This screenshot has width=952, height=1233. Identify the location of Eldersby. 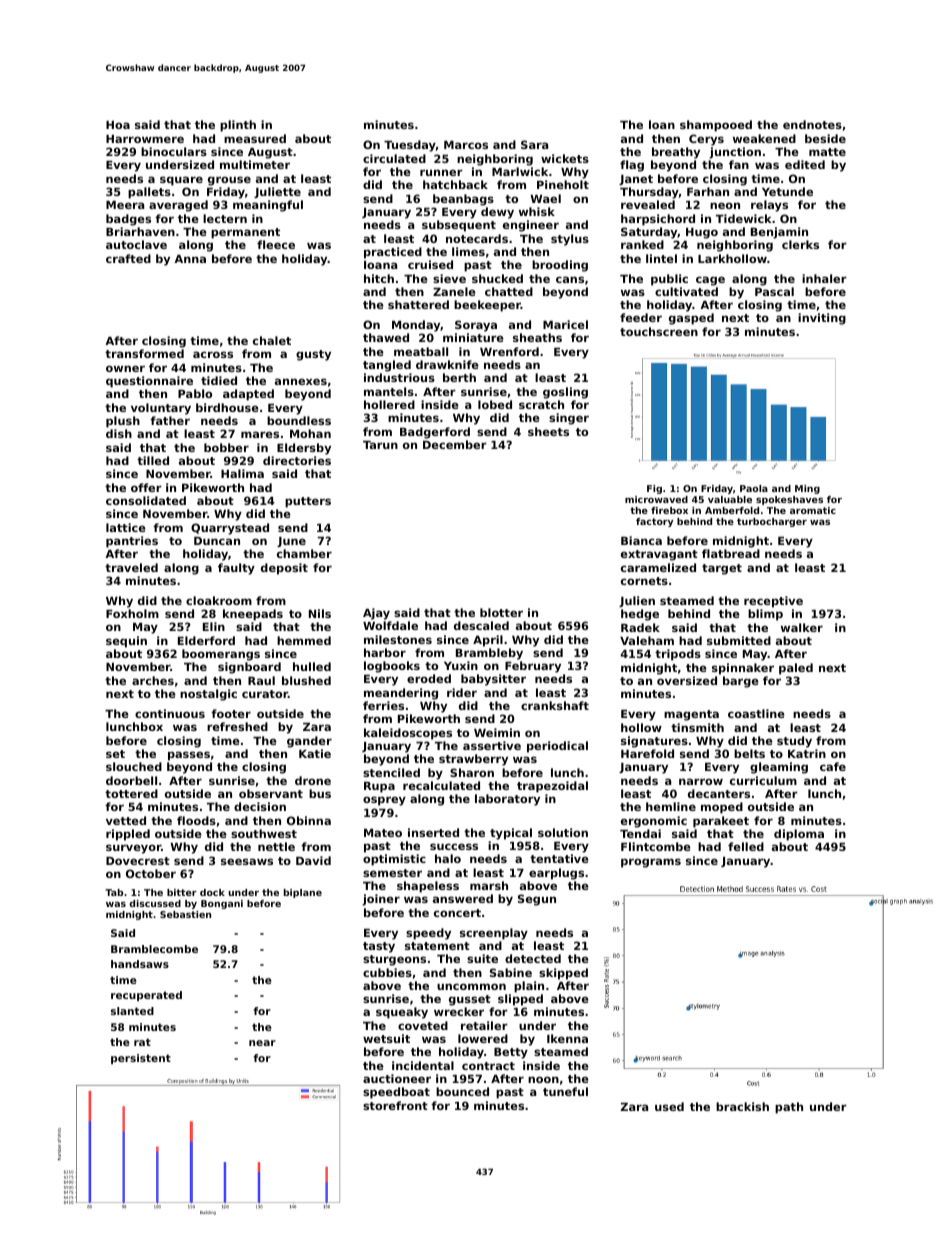
(304, 449).
